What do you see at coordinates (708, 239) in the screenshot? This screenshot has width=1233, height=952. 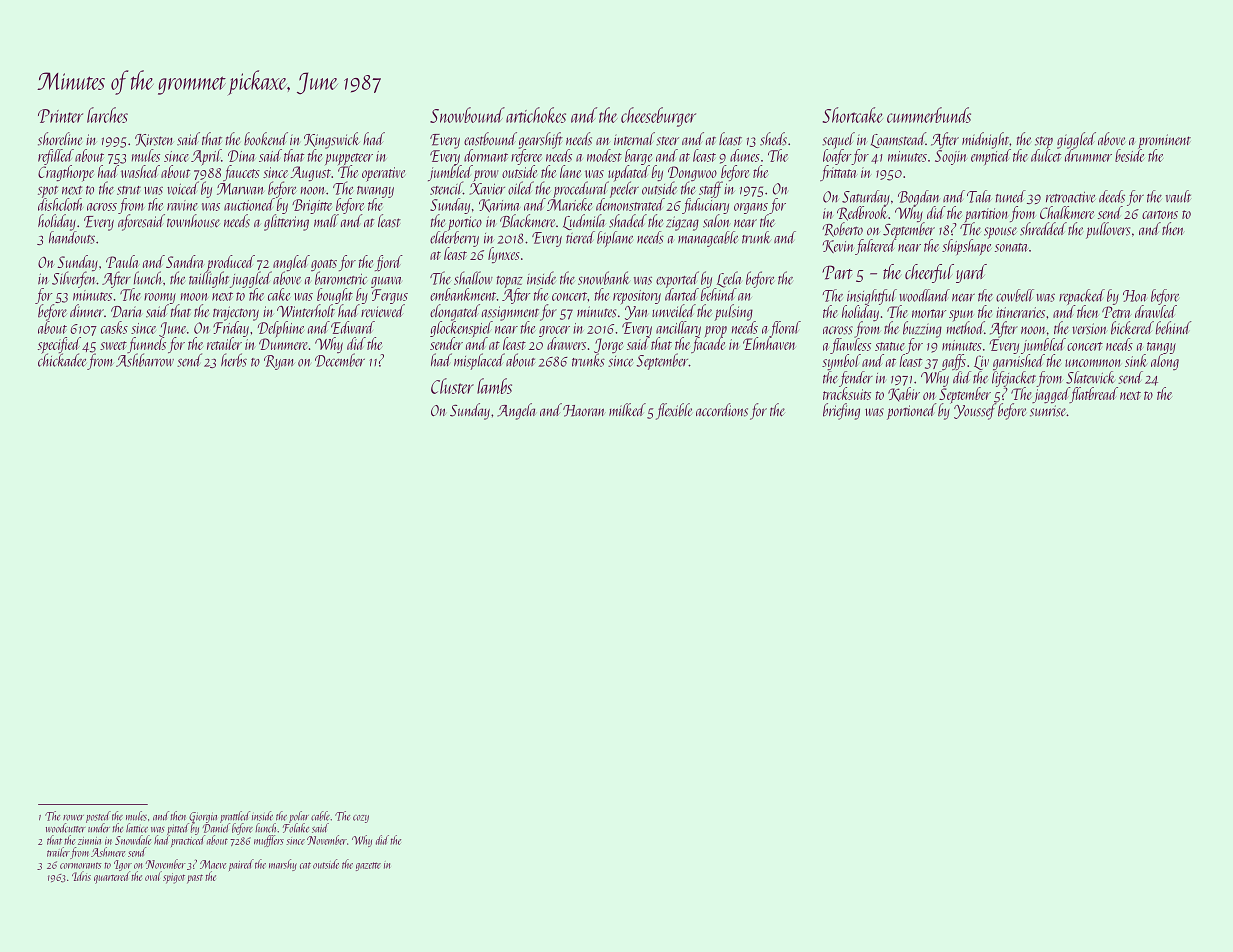 I see `manageable` at bounding box center [708, 239].
